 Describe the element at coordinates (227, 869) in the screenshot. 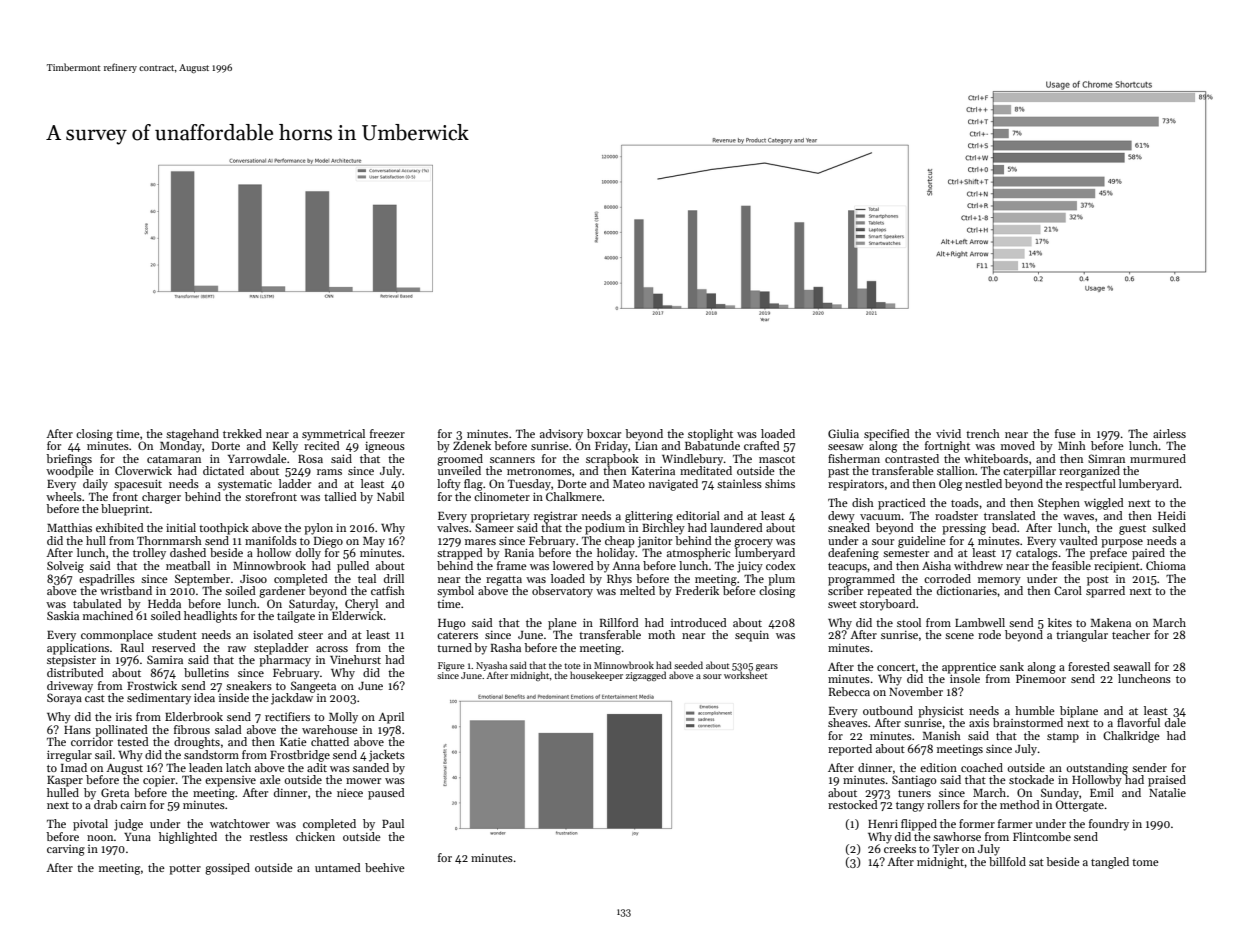

I see `gossiped` at that location.
